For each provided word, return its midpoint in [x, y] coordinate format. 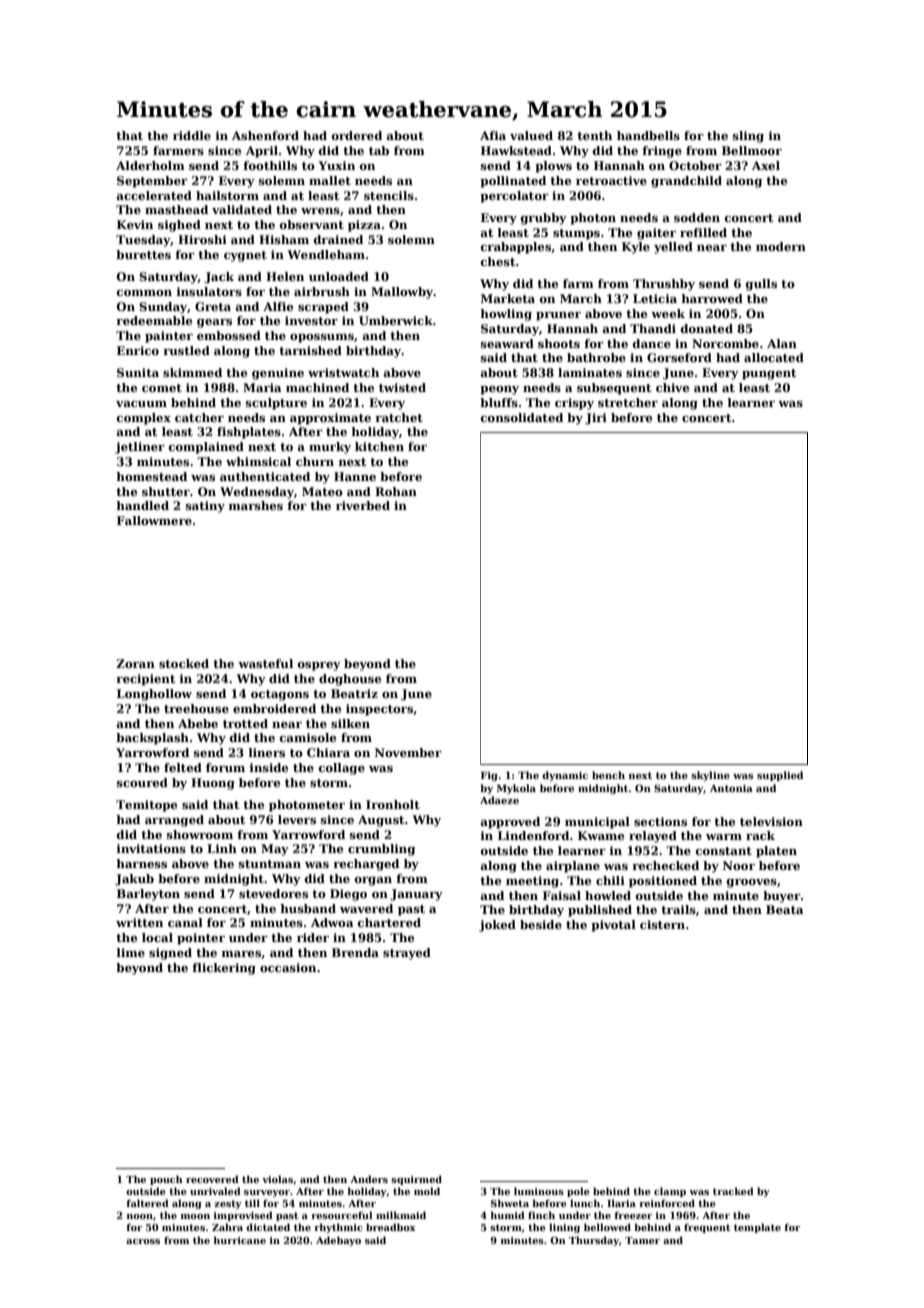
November [408, 752]
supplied [780, 776]
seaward [507, 343]
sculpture [276, 404]
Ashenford [265, 135]
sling [748, 137]
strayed [407, 954]
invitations [151, 848]
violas [277, 1179]
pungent [769, 374]
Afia [493, 135]
